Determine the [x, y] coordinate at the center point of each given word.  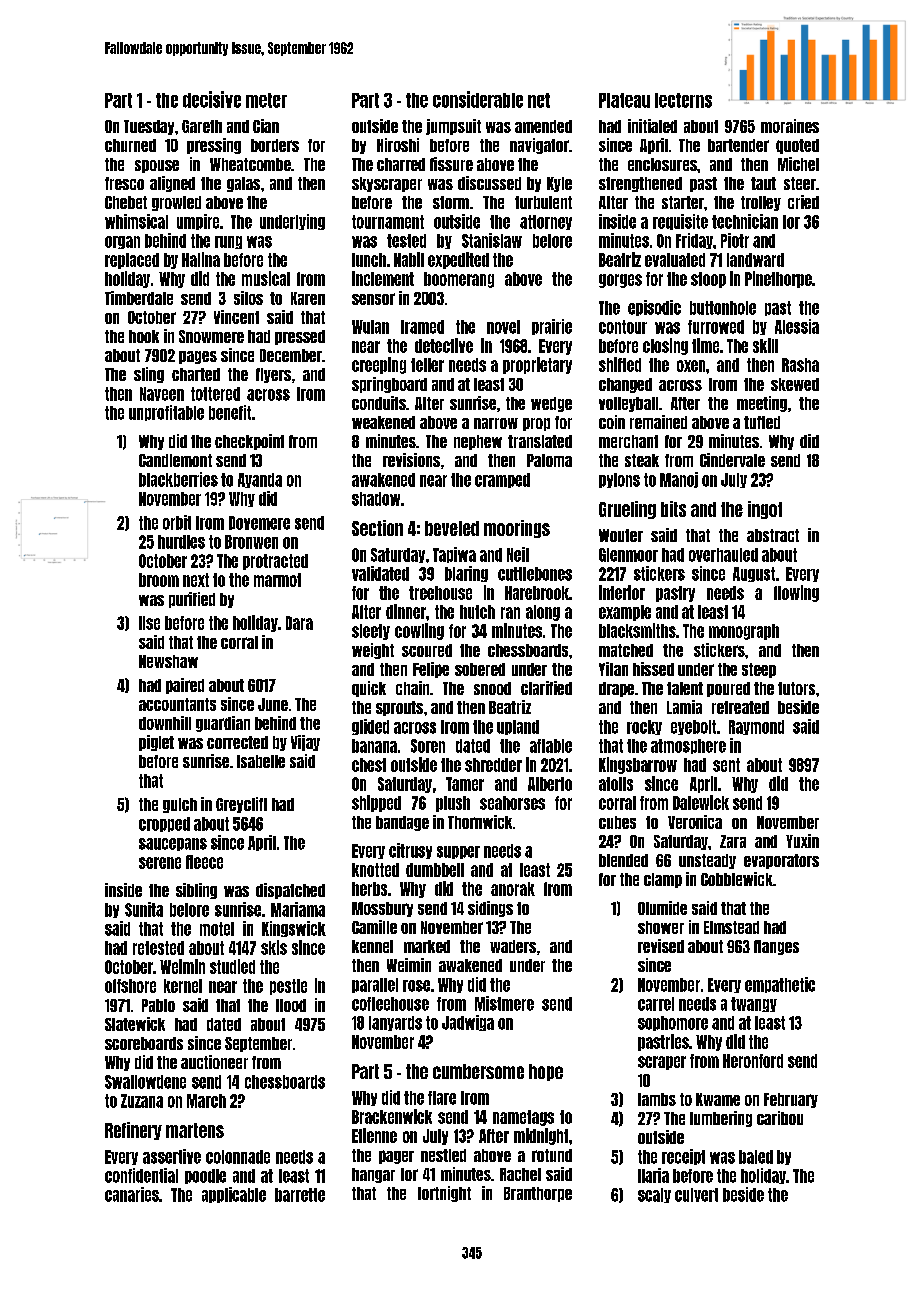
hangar [373, 1175]
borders [275, 145]
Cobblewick [737, 879]
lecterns [683, 100]
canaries [132, 1194]
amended [543, 126]
